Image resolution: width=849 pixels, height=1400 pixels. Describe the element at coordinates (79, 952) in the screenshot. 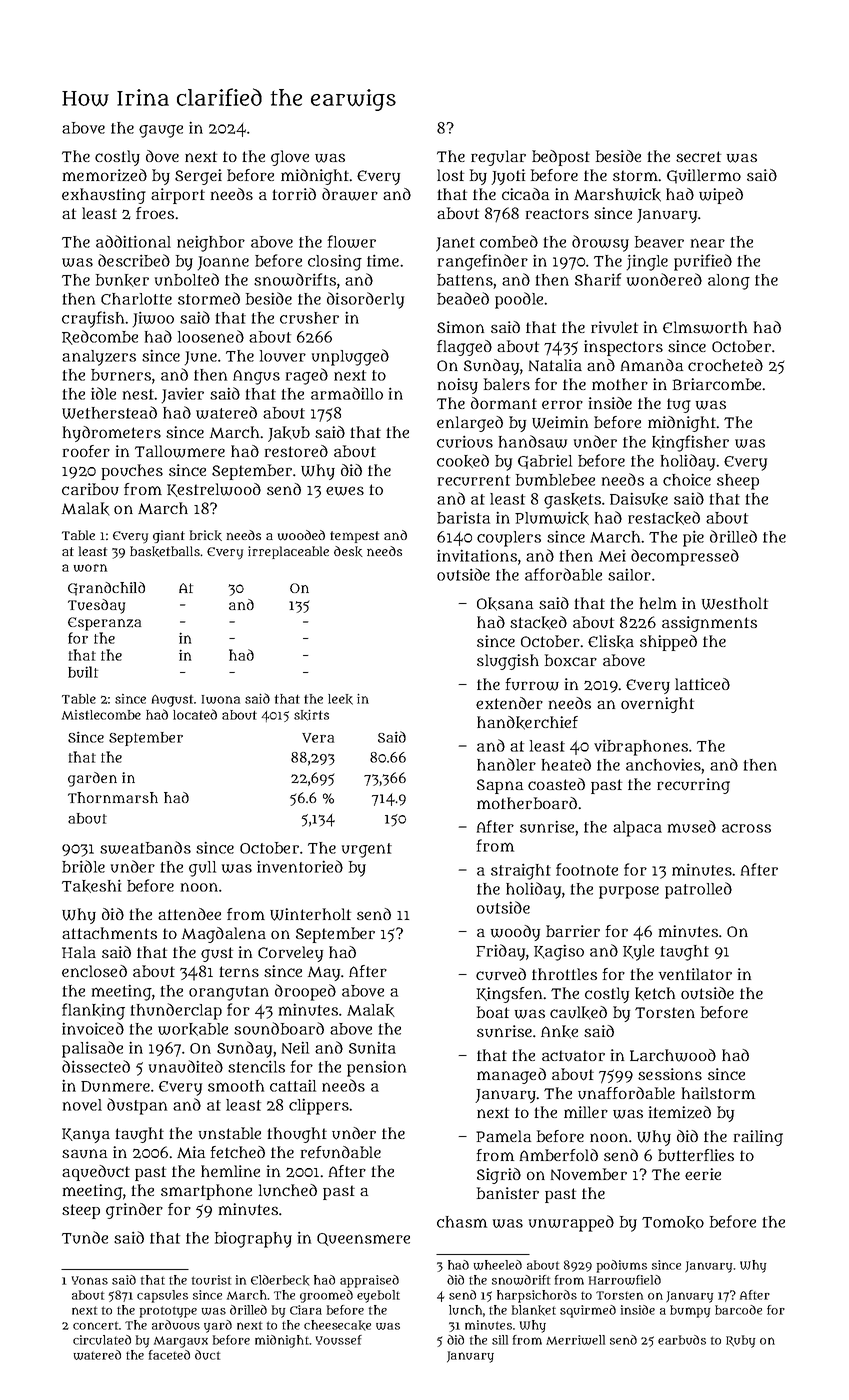

I see `Hala` at that location.
